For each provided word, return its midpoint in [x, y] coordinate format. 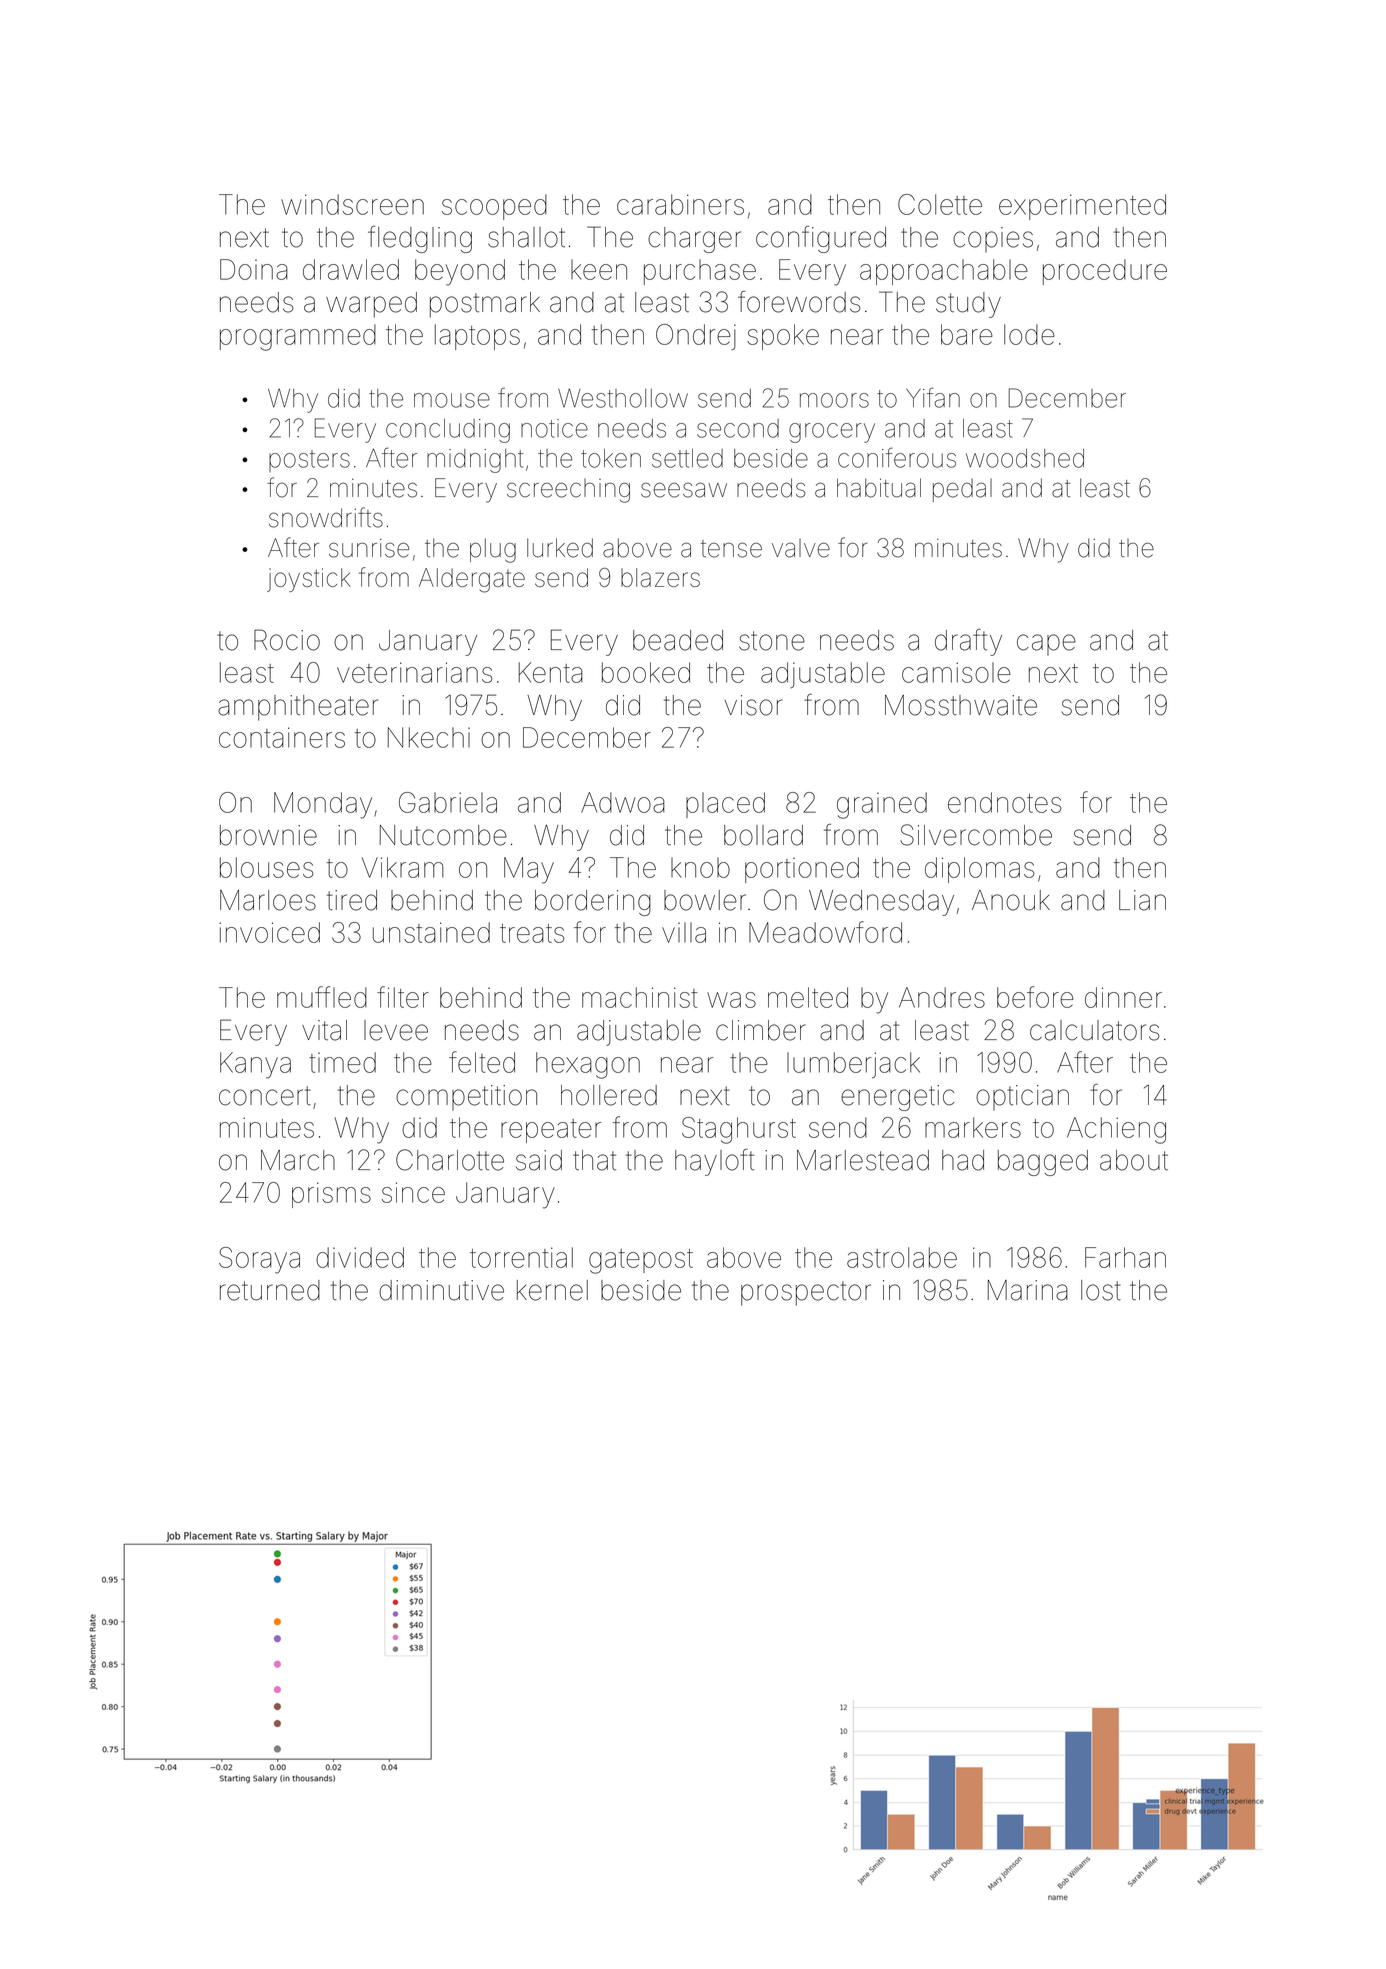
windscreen [352, 204]
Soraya [259, 1260]
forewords [799, 302]
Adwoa [623, 802]
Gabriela [448, 802]
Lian [1142, 900]
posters [309, 461]
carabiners [680, 204]
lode [1029, 334]
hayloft [714, 1162]
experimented [1082, 207]
